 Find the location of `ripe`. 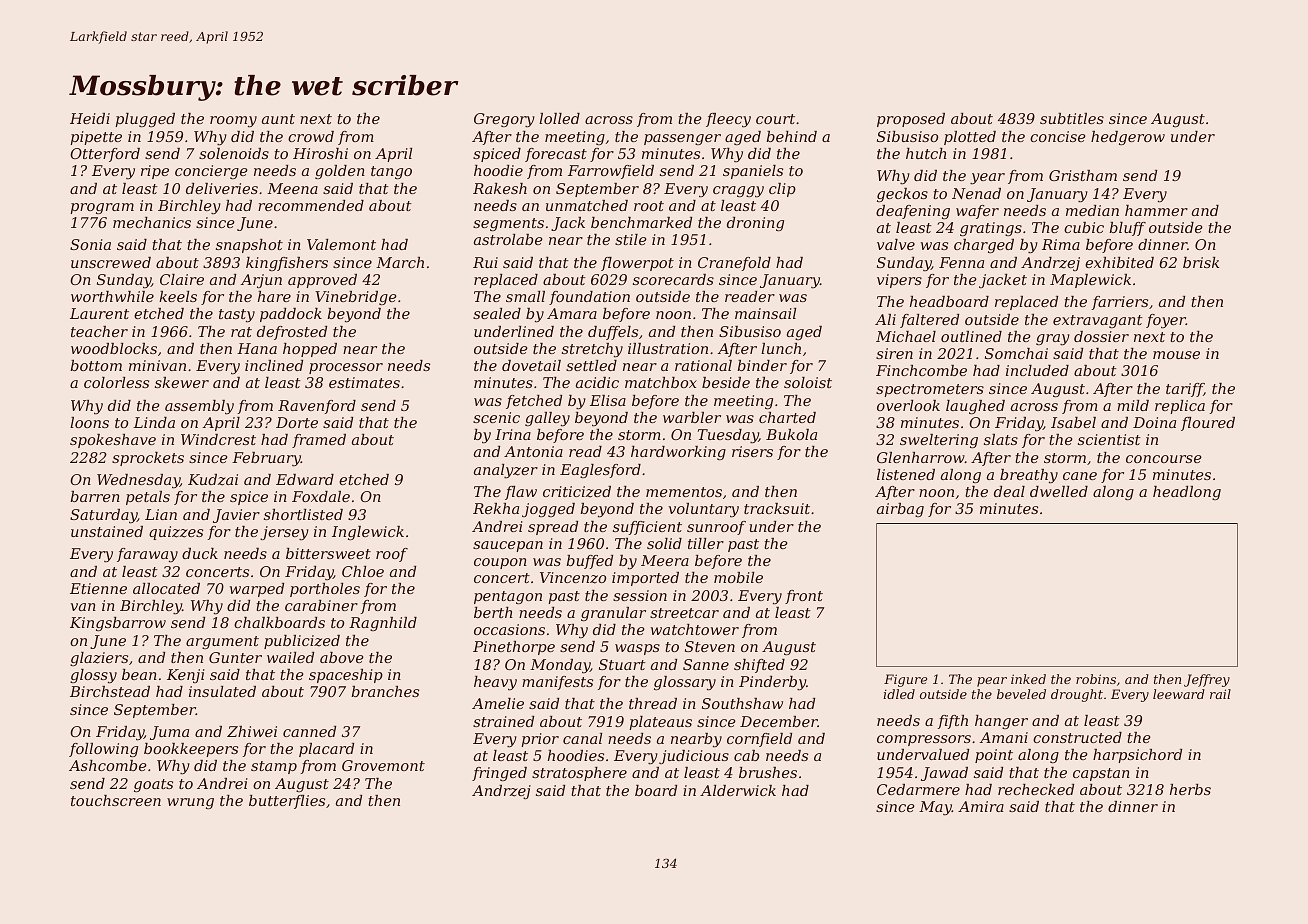

ripe is located at coordinates (155, 172).
